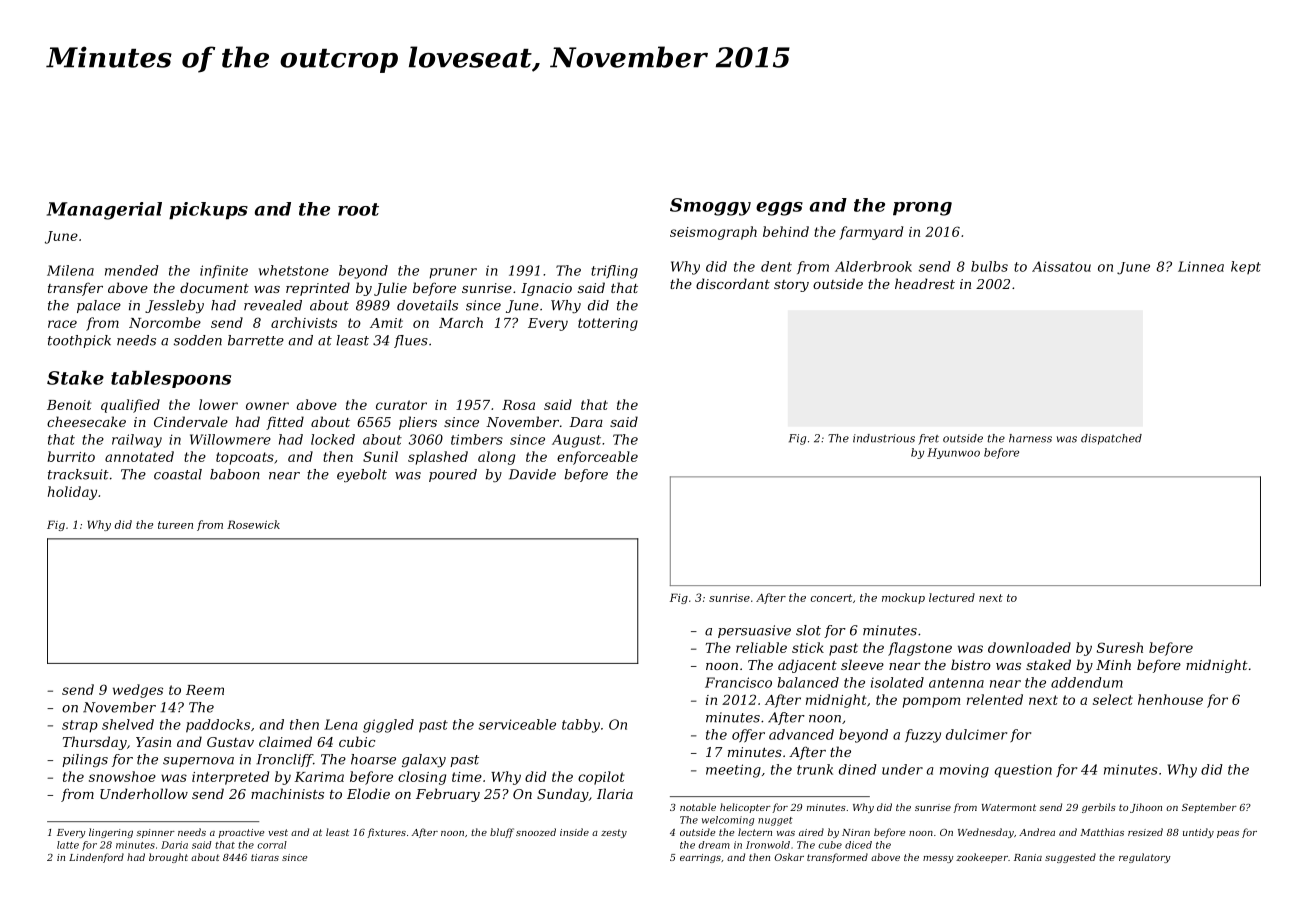 Image resolution: width=1308 pixels, height=924 pixels. Describe the element at coordinates (831, 598) in the page. I see `concert` at that location.
